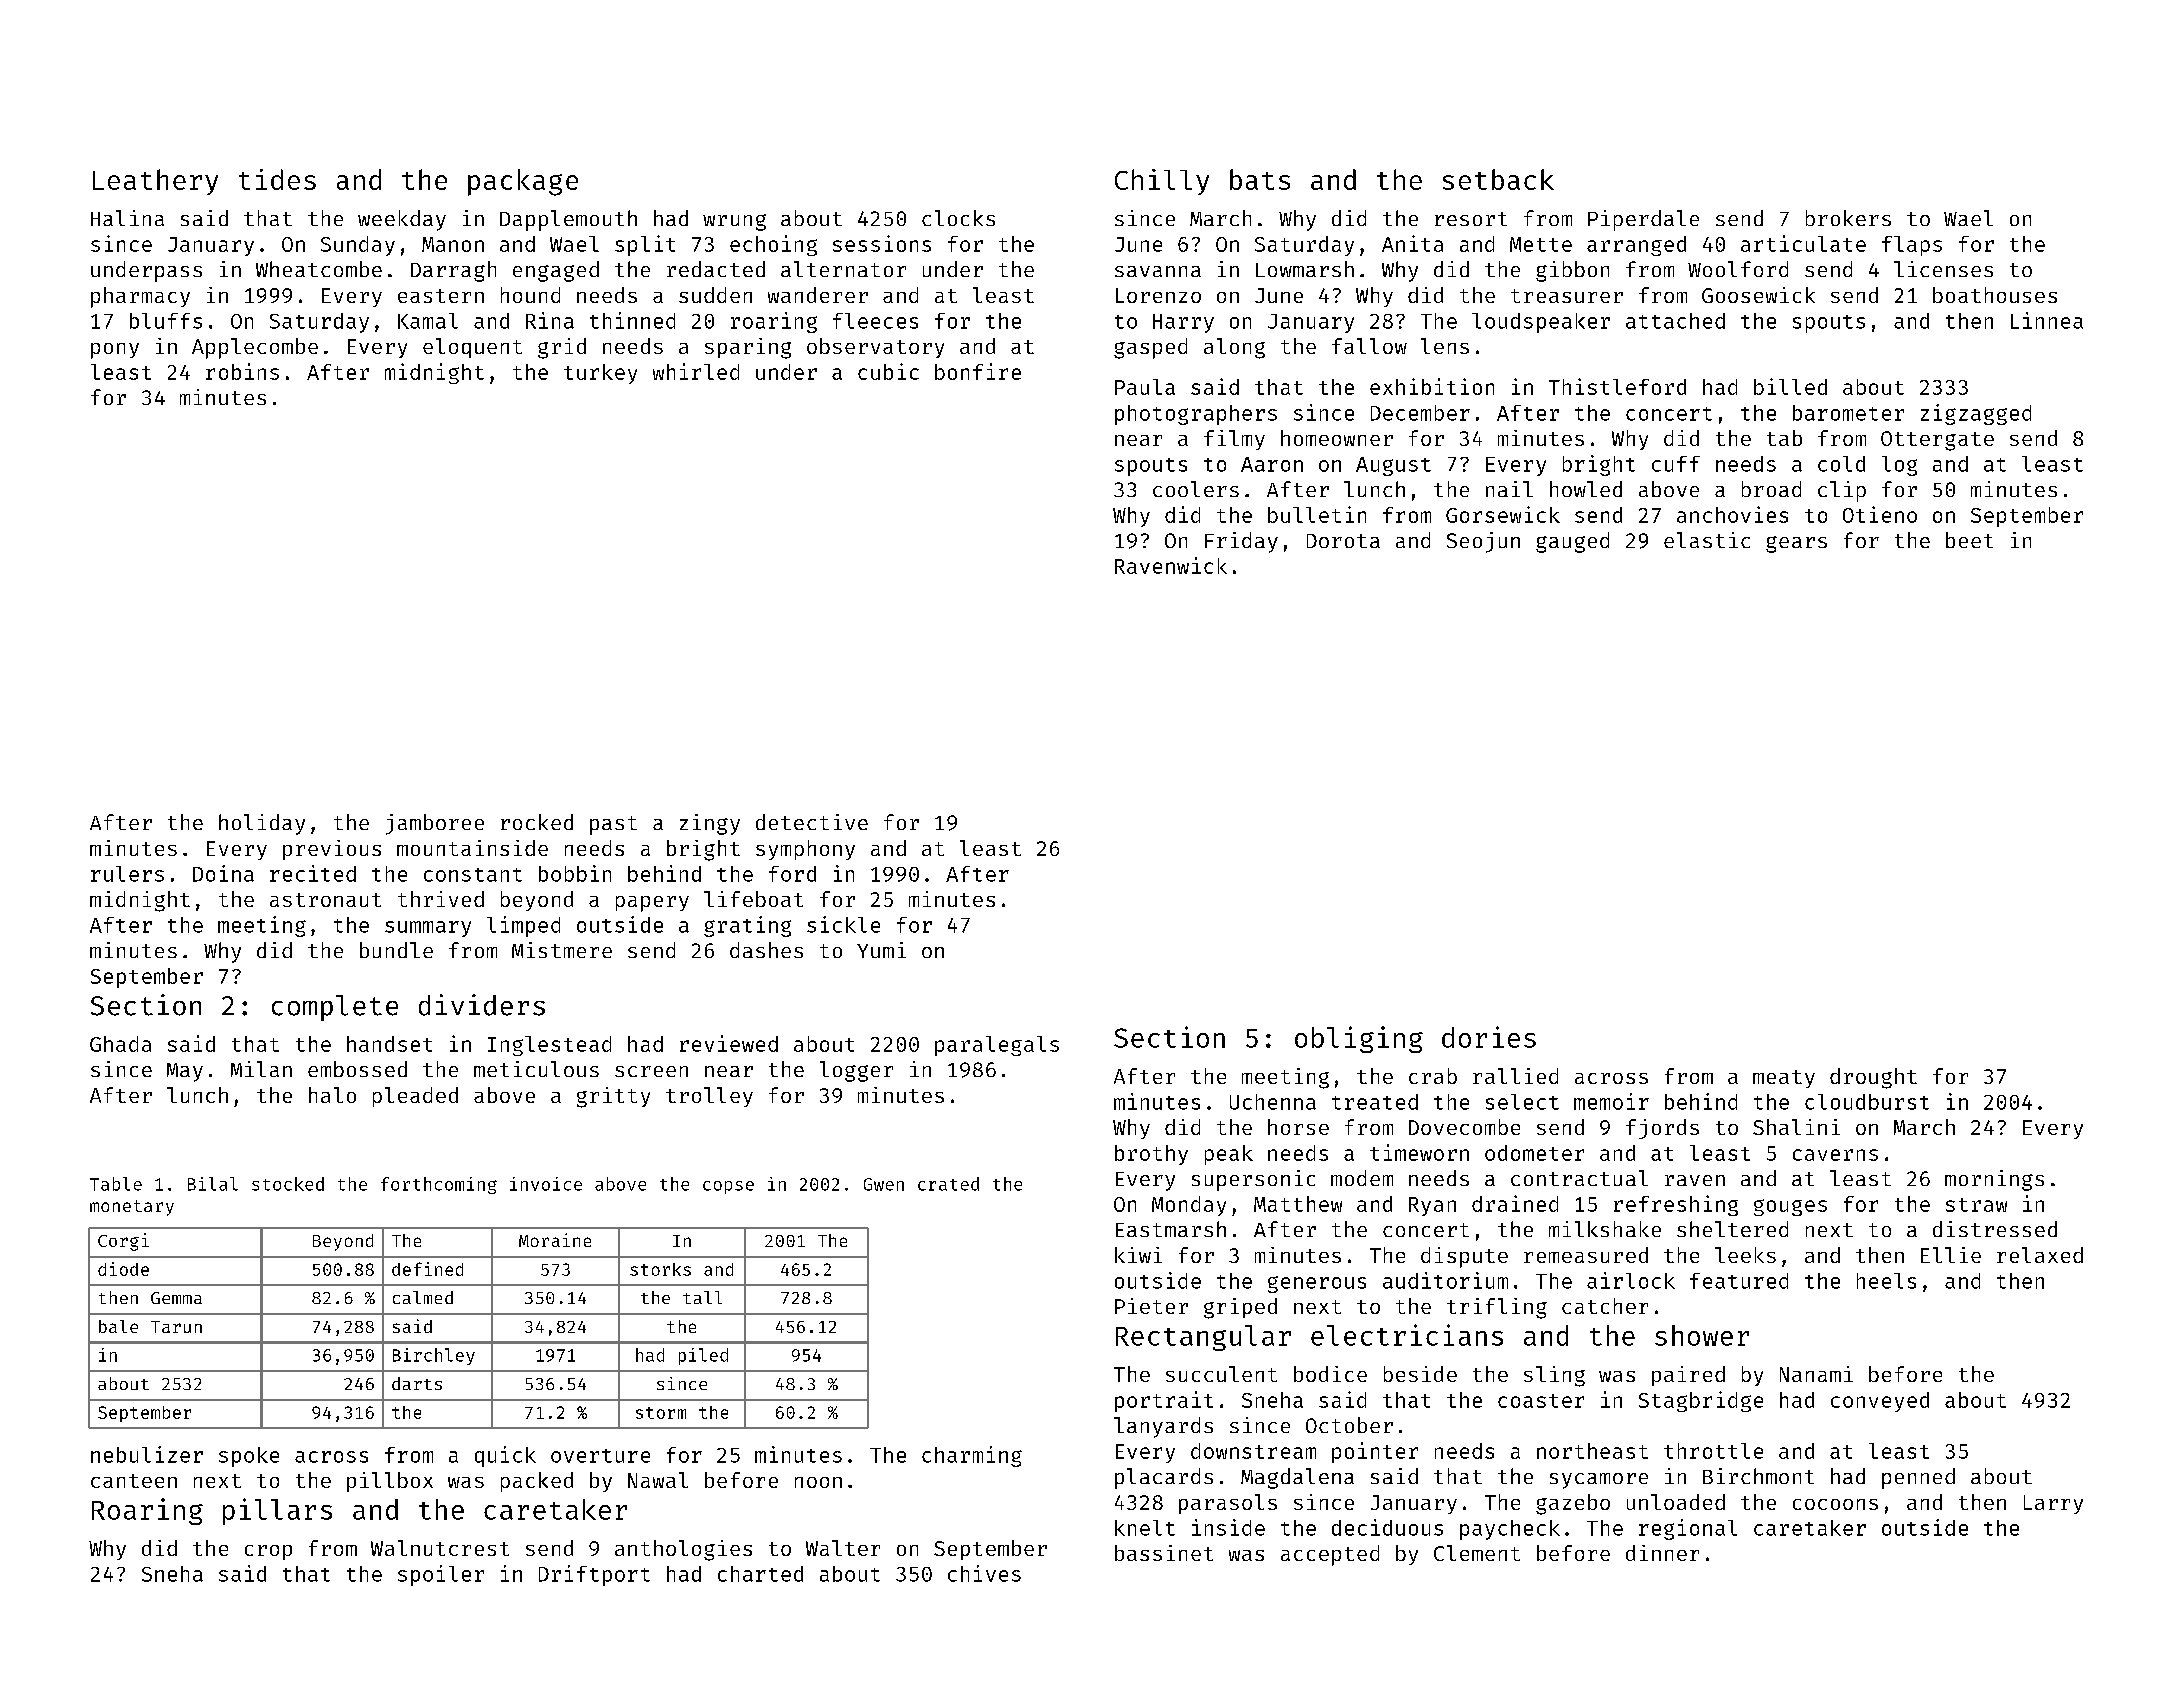  Describe the element at coordinates (881, 950) in the page. I see `Yumi` at that location.
